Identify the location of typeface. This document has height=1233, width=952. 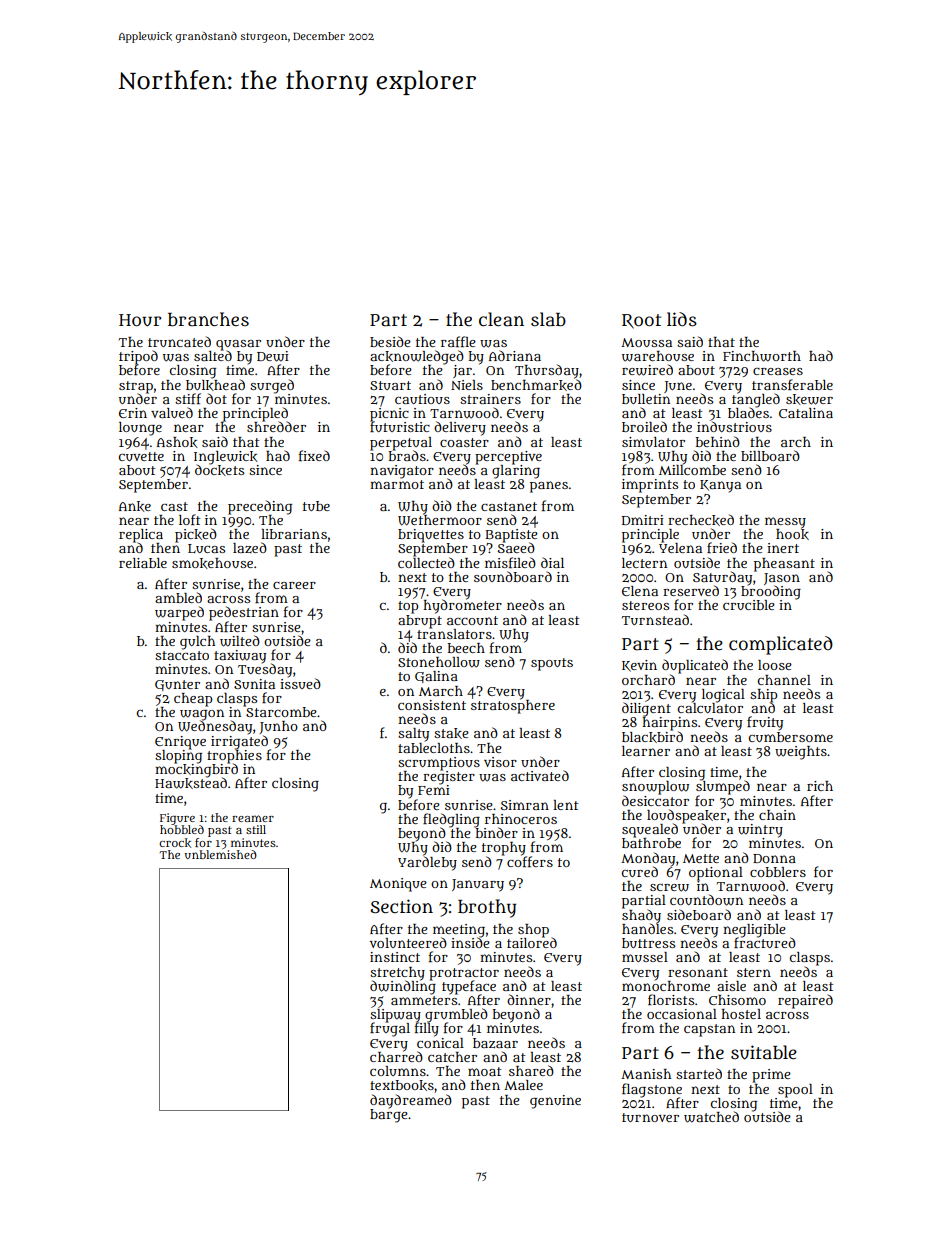
(469, 987).
